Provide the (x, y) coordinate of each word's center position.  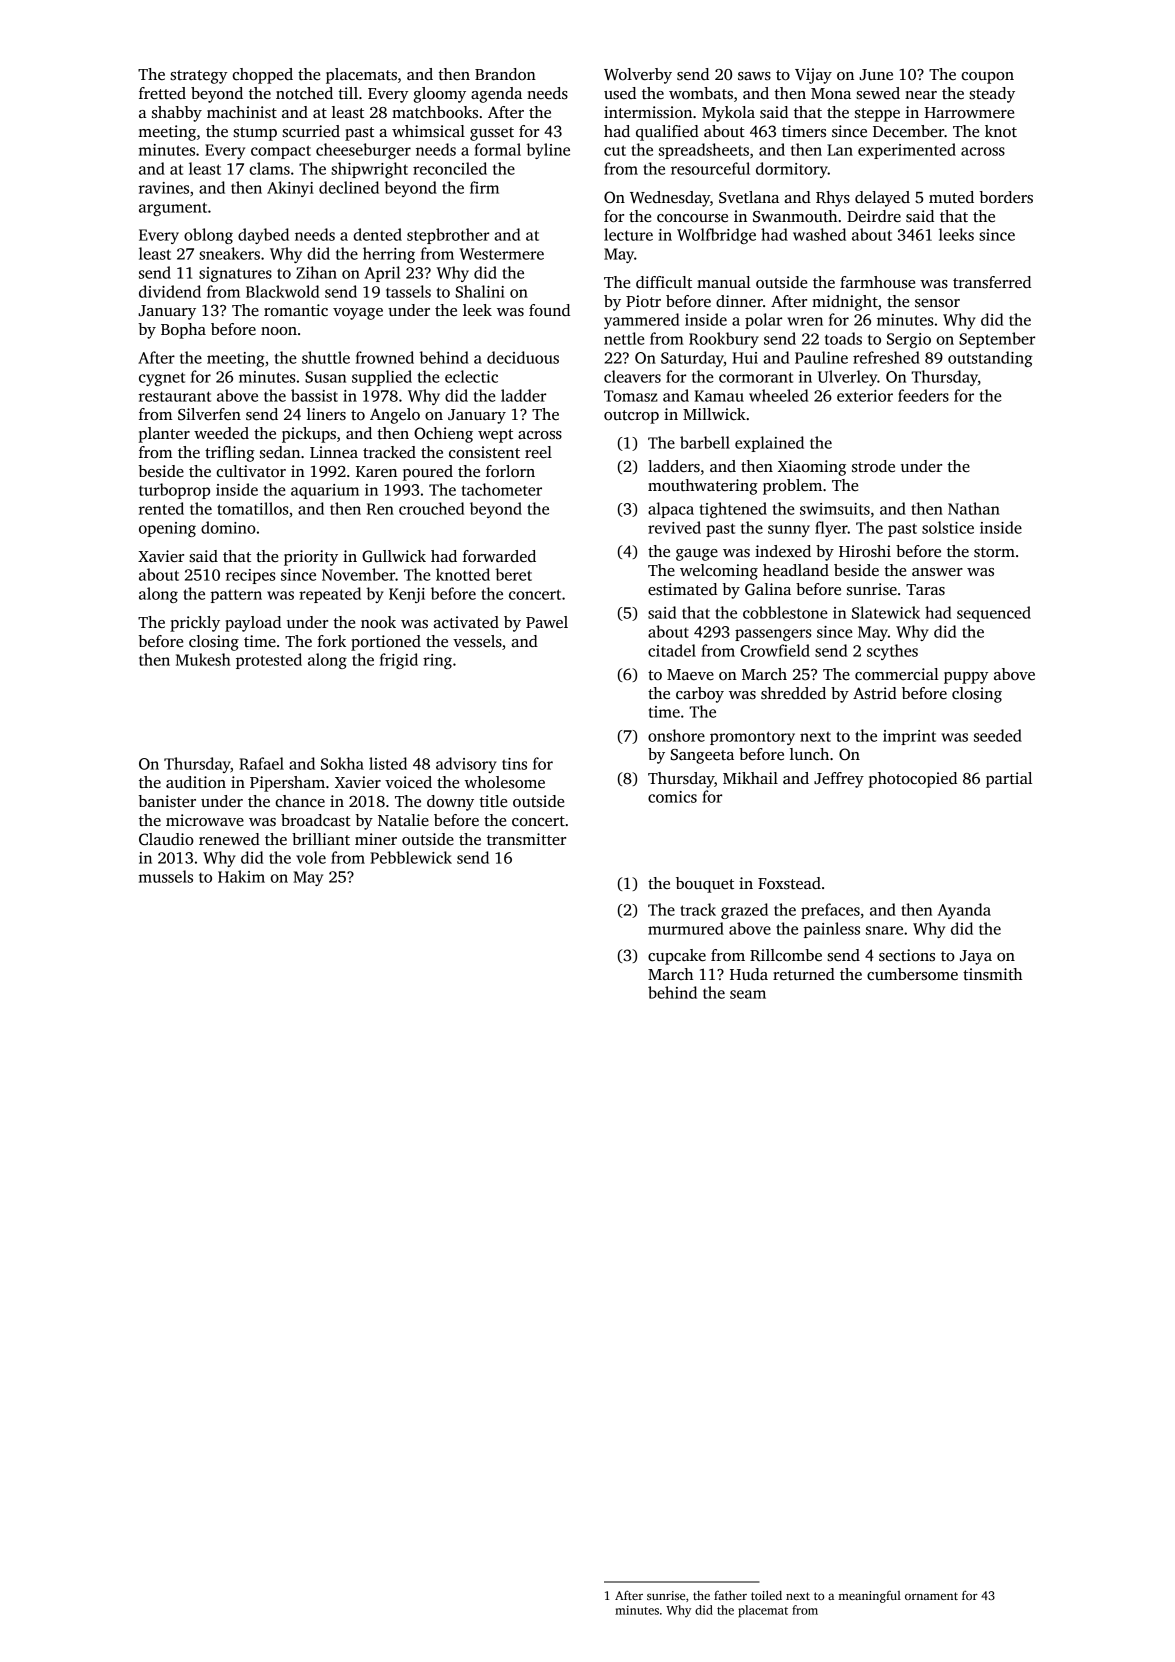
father (730, 1595)
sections (907, 955)
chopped (262, 76)
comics (672, 797)
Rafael (262, 763)
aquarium (325, 491)
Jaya (976, 957)
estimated (682, 589)
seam (748, 994)
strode (873, 466)
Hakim (241, 876)
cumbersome (912, 974)
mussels (166, 876)
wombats (701, 93)
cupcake (677, 957)
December (908, 131)
